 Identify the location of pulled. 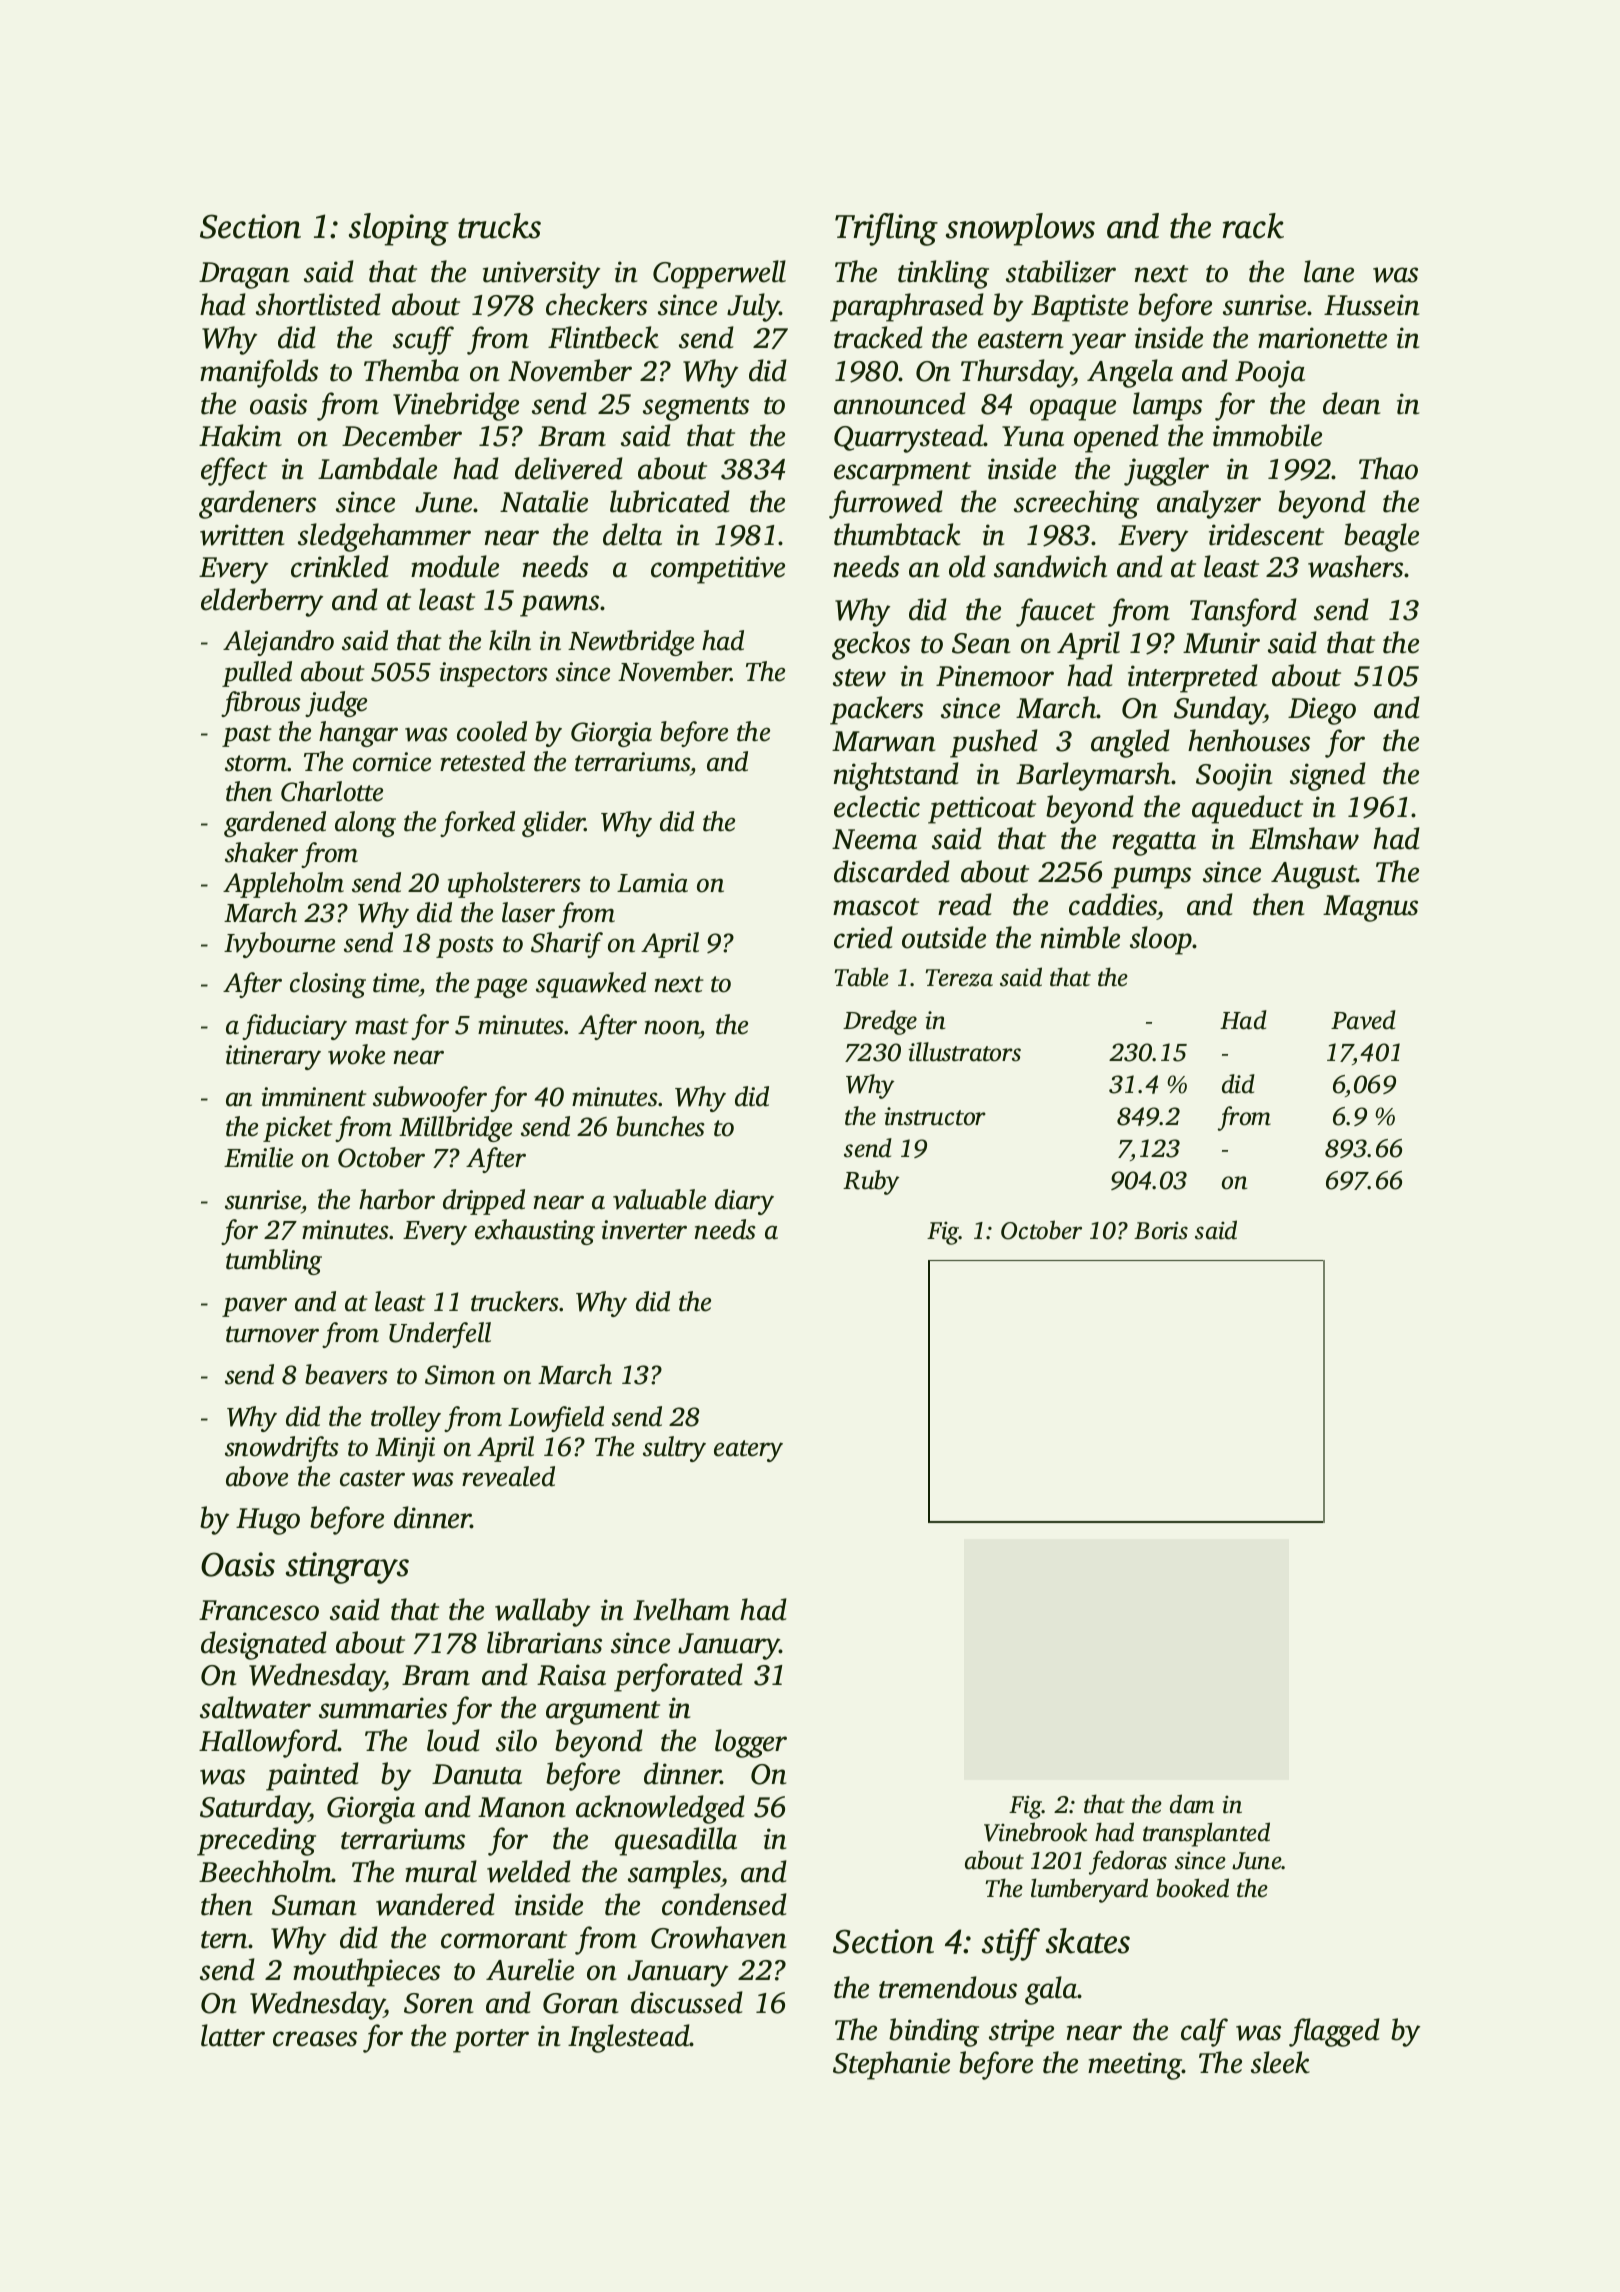
(257, 674).
